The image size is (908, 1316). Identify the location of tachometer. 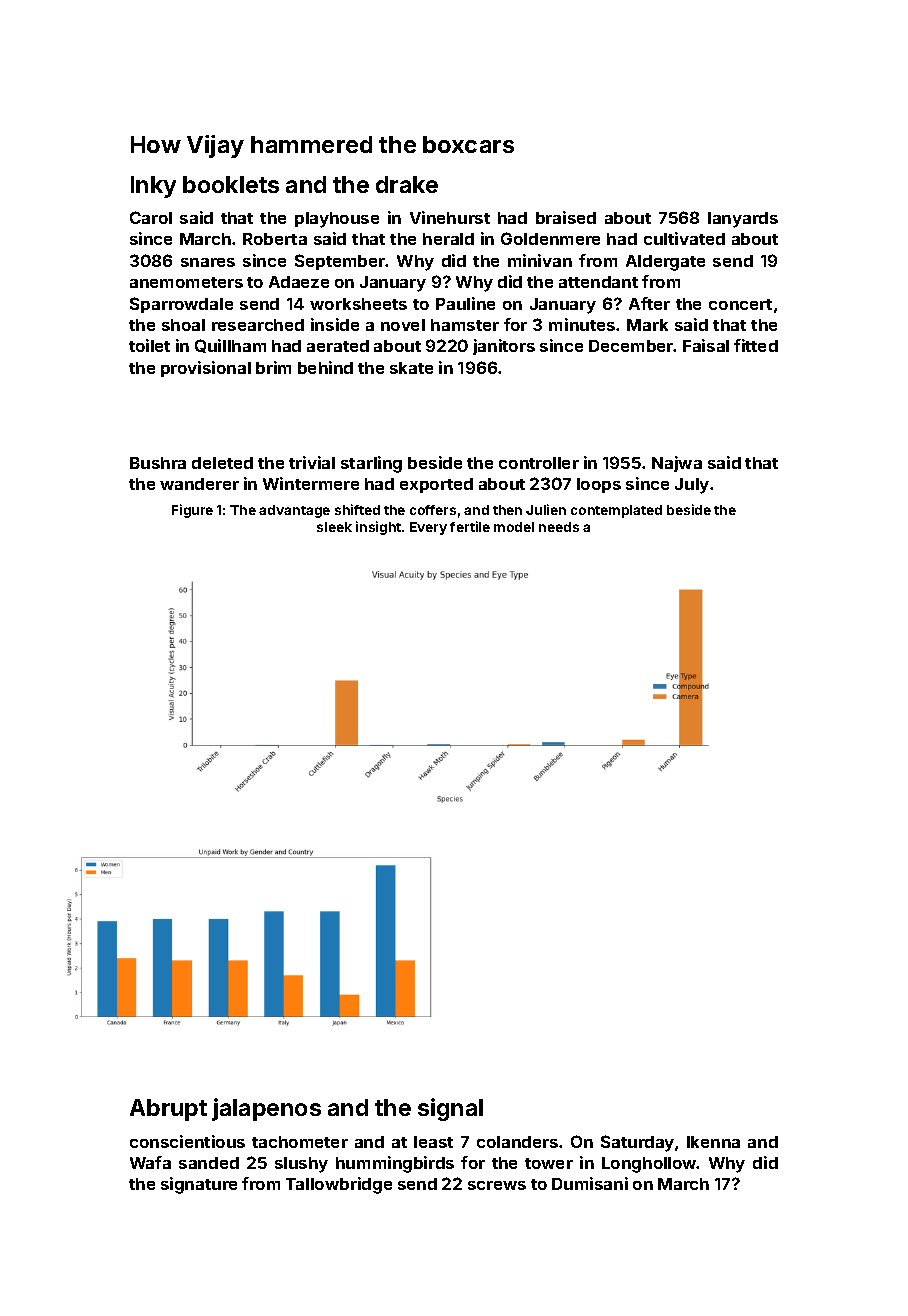
(300, 1142).
